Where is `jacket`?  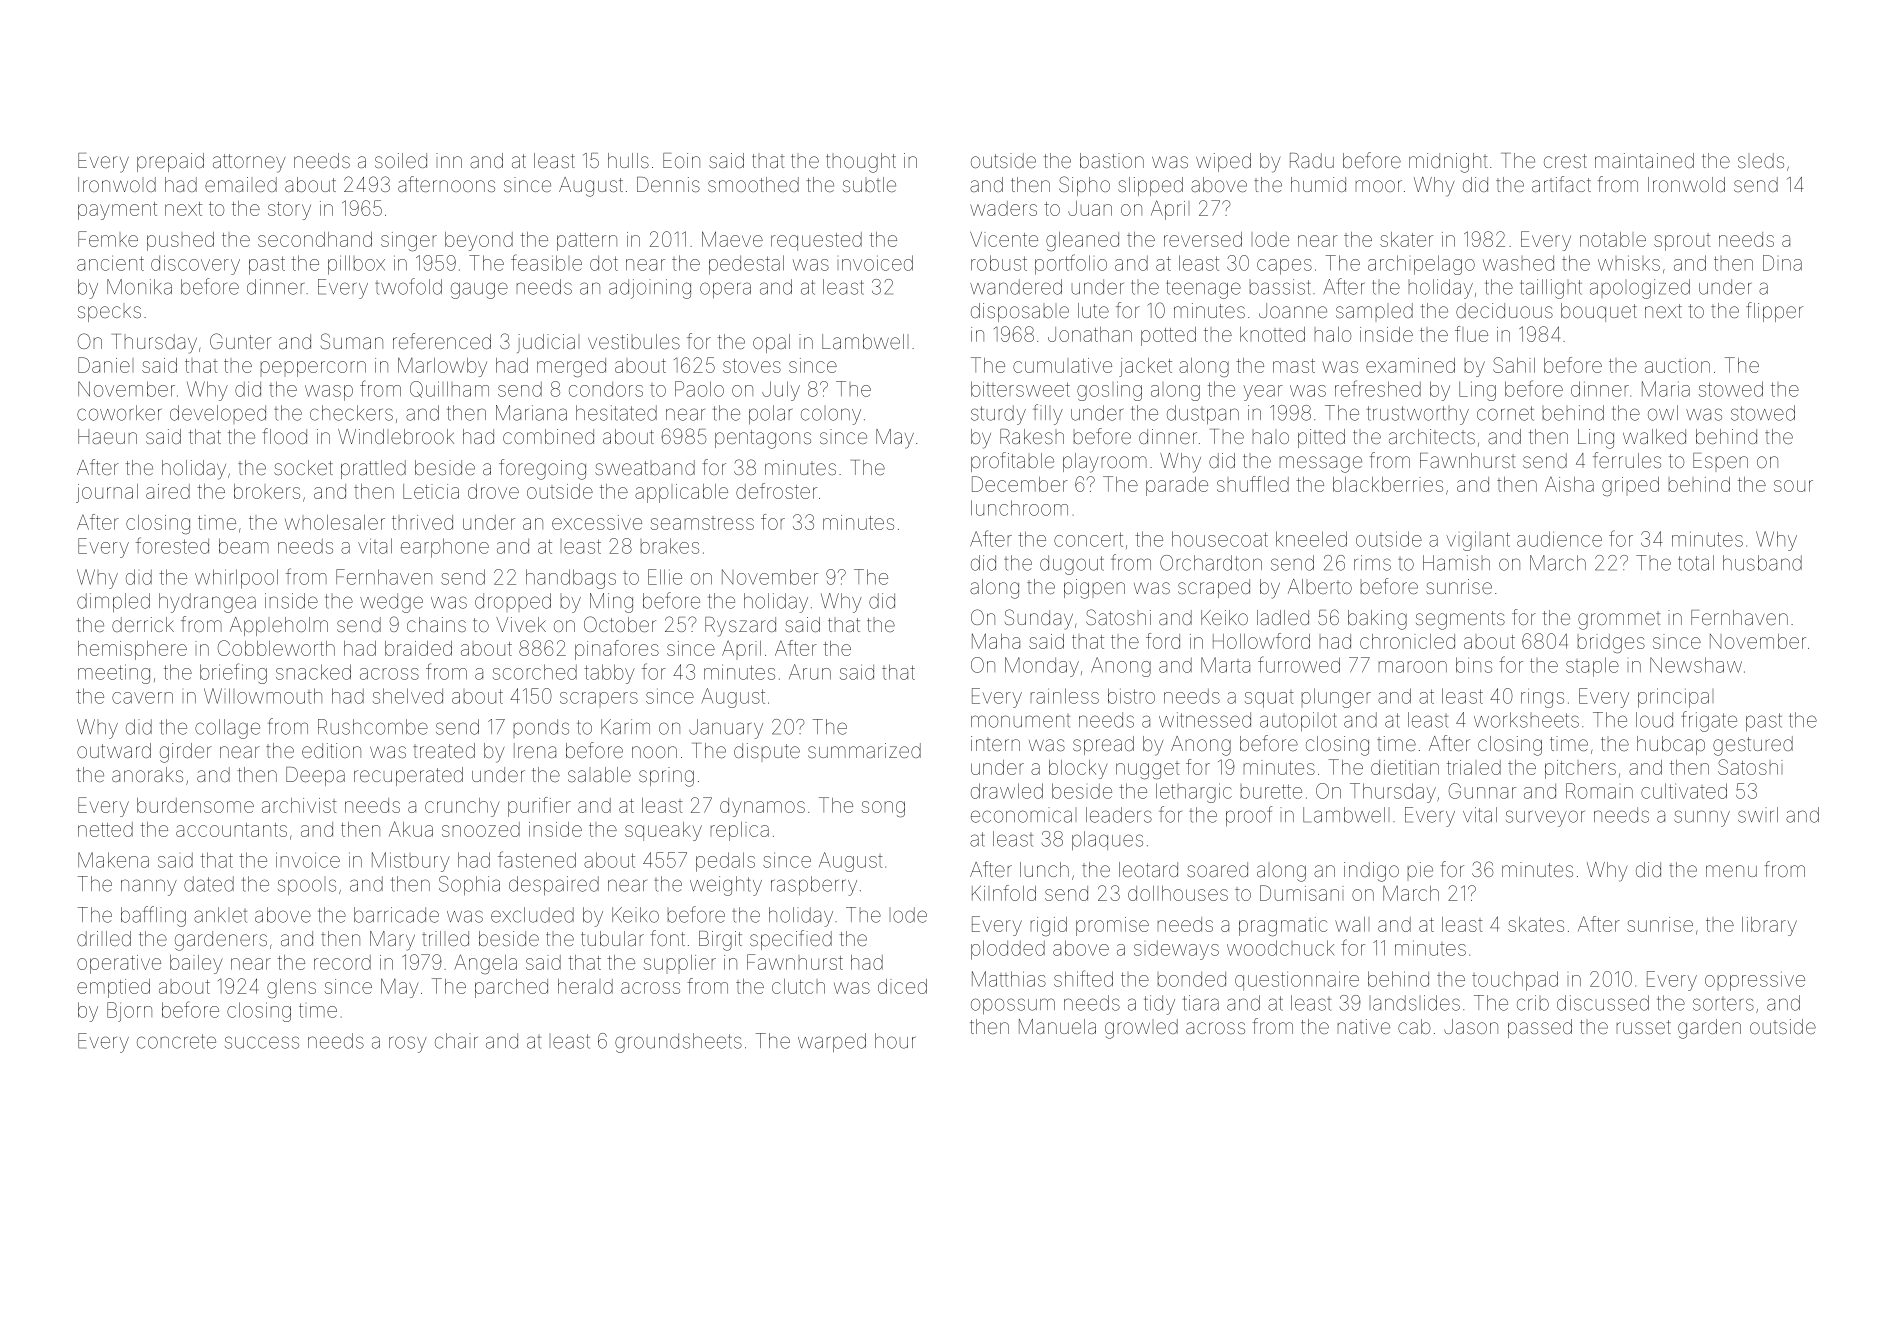 jacket is located at coordinates (1145, 367).
